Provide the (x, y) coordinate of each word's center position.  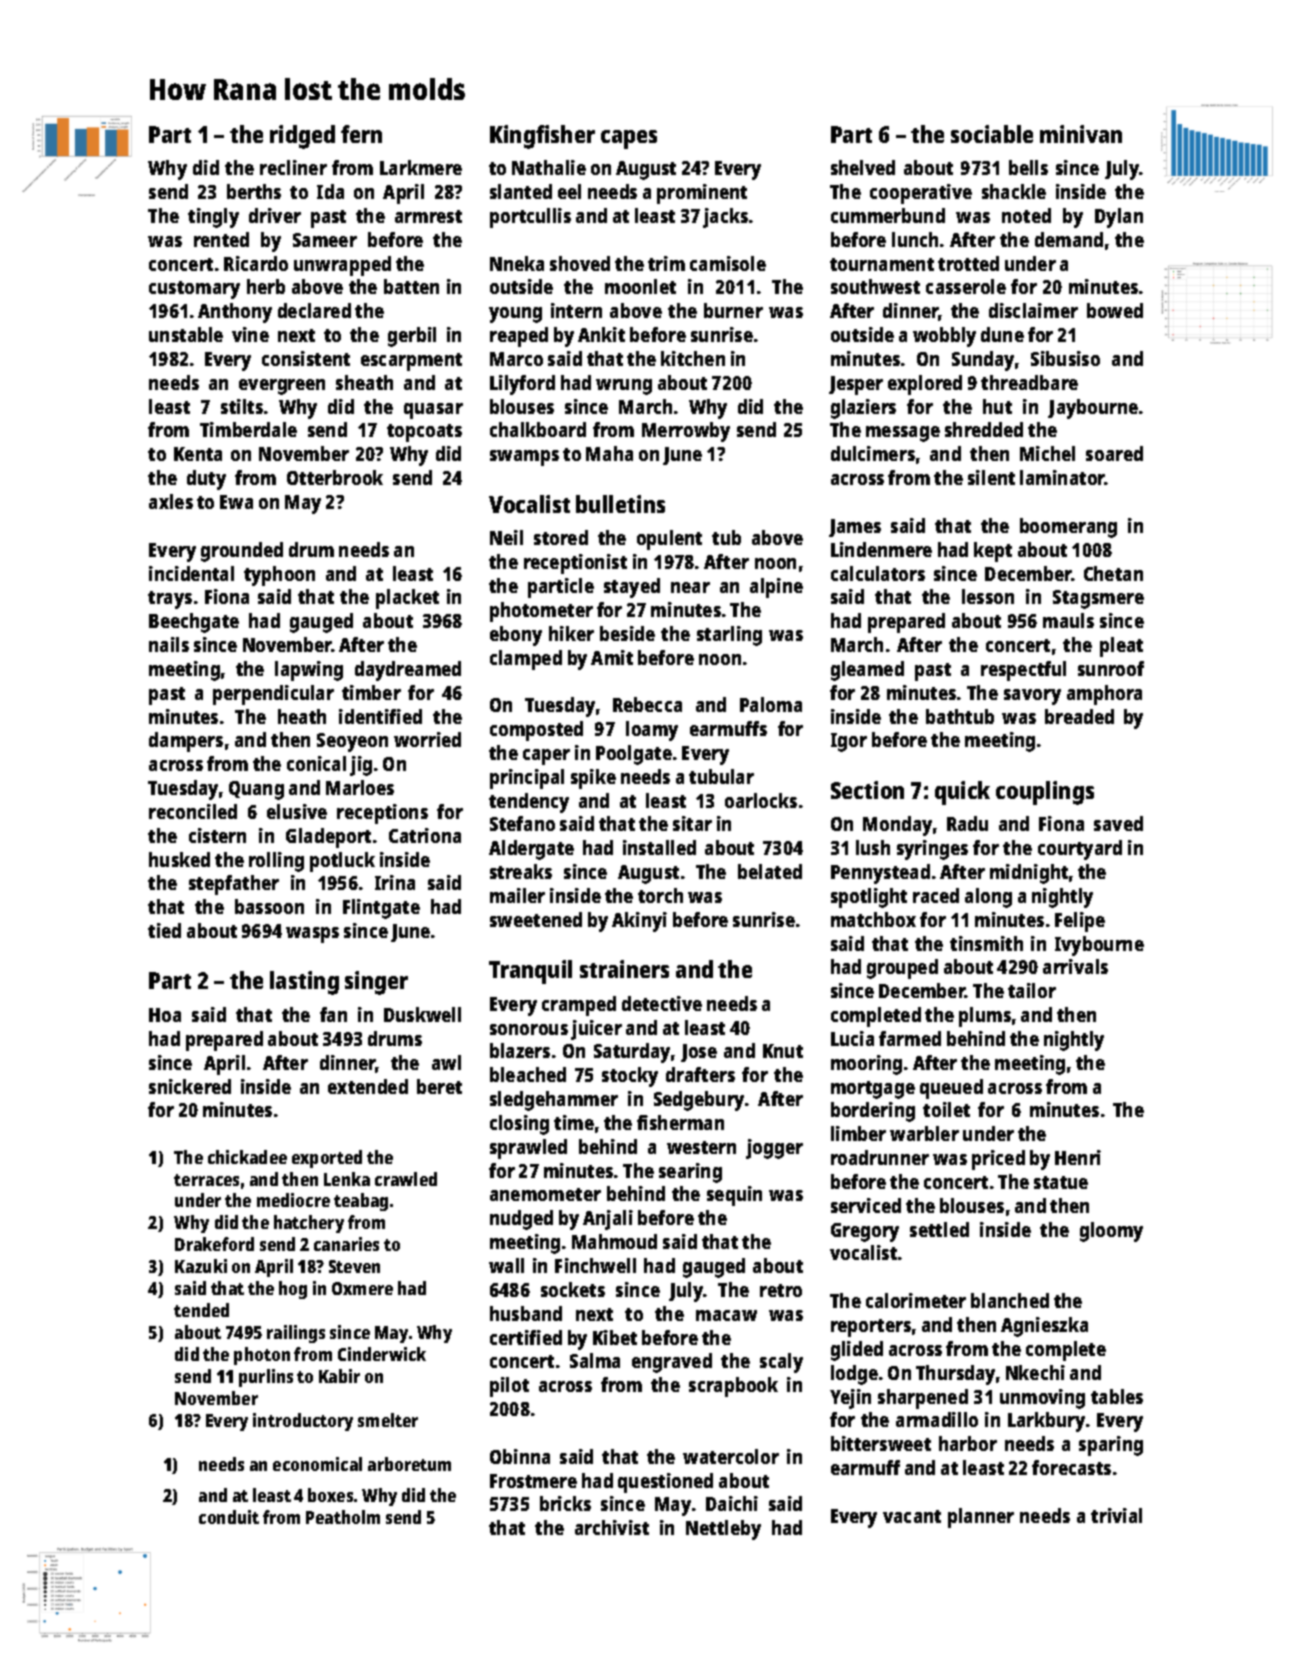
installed (659, 847)
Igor (849, 742)
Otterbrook (335, 477)
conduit (229, 1517)
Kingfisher (542, 137)
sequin (734, 1196)
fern (361, 134)
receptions (382, 814)
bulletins (620, 504)
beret (439, 1086)
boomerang (1068, 528)
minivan (1081, 134)
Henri (1078, 1157)
